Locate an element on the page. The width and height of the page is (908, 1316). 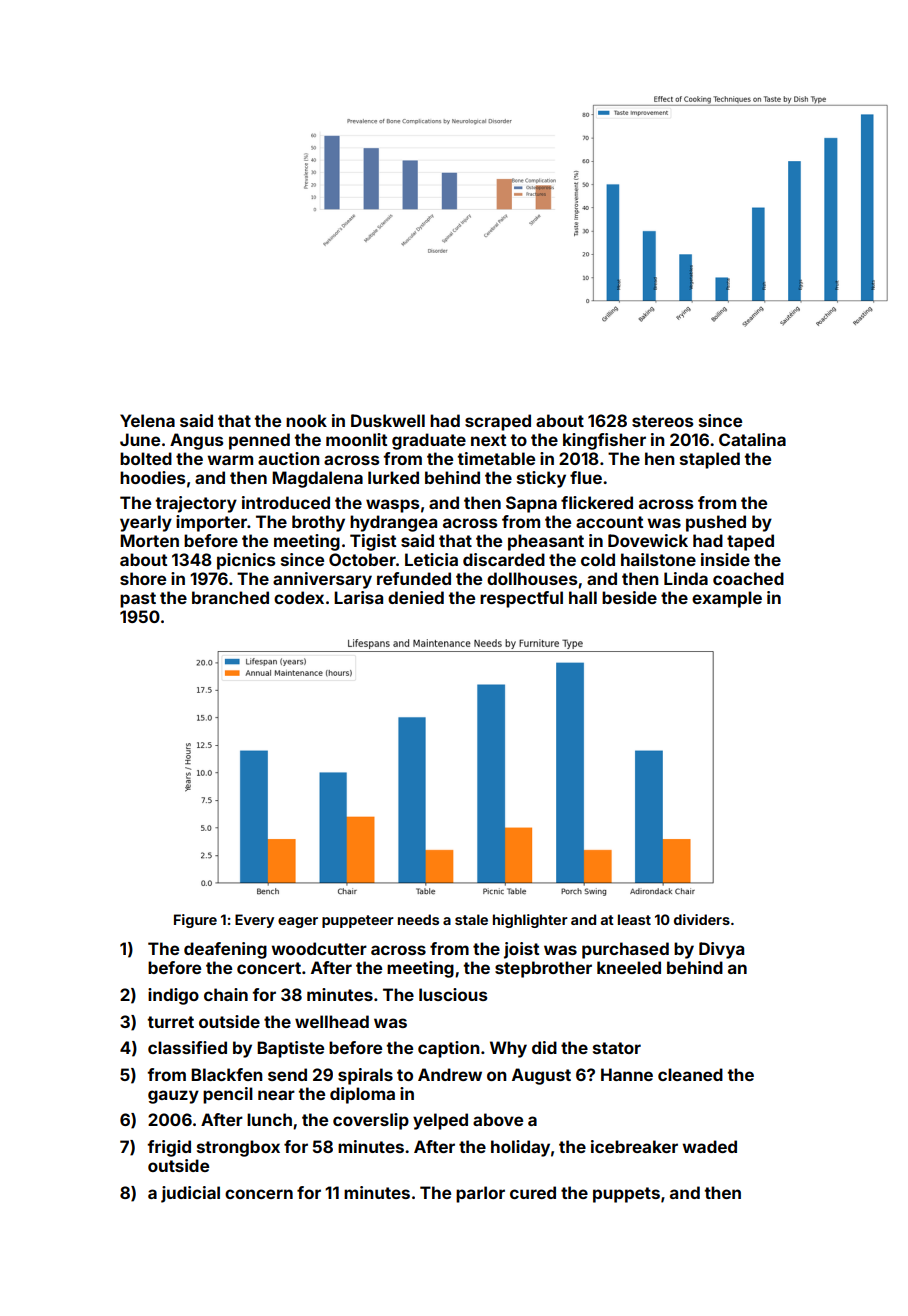
frigid is located at coordinates (169, 1148).
